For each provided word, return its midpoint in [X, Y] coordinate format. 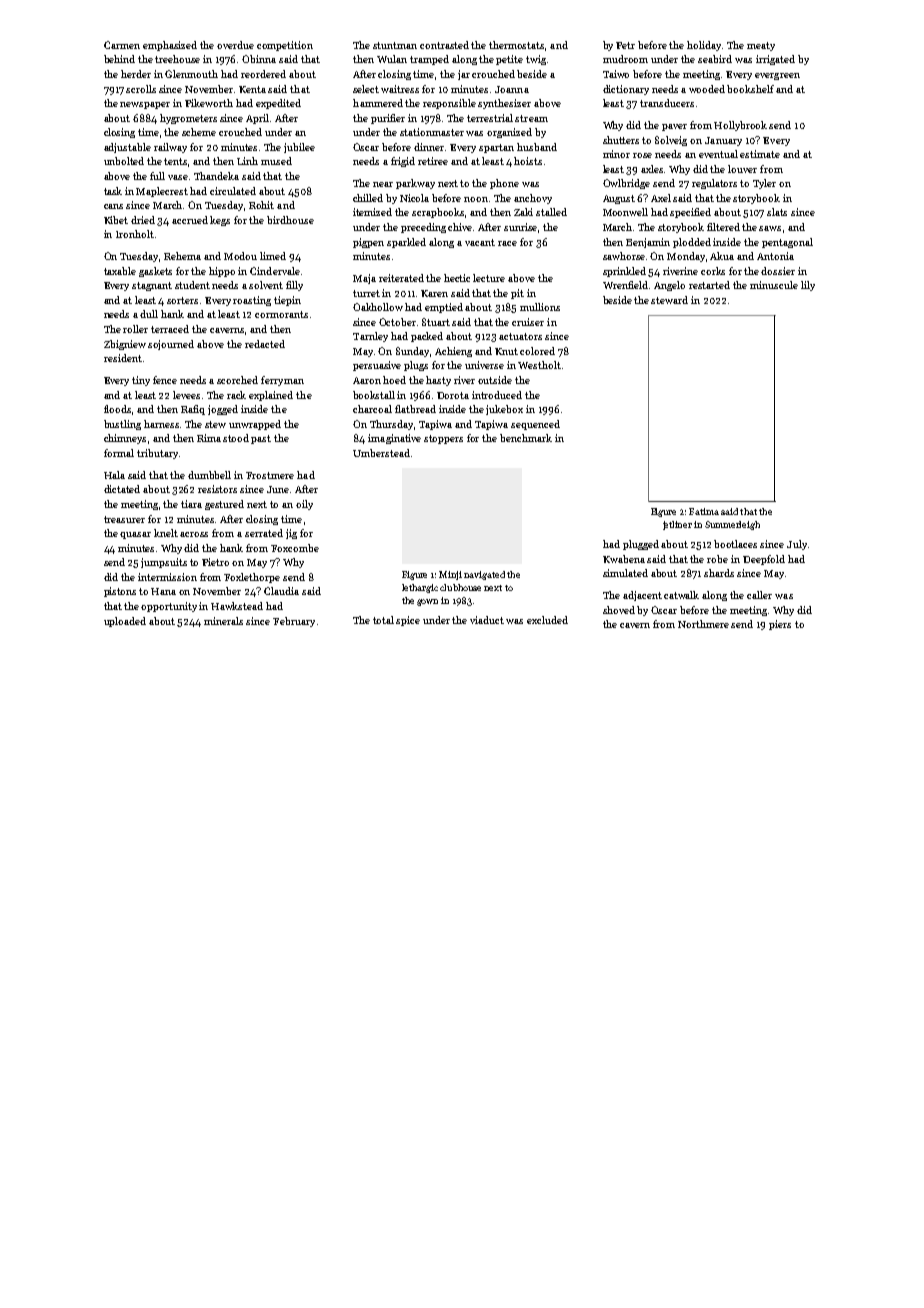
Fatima [704, 511]
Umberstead [381, 453]
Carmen [122, 45]
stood [236, 438]
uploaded [125, 622]
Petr [625, 45]
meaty [761, 46]
